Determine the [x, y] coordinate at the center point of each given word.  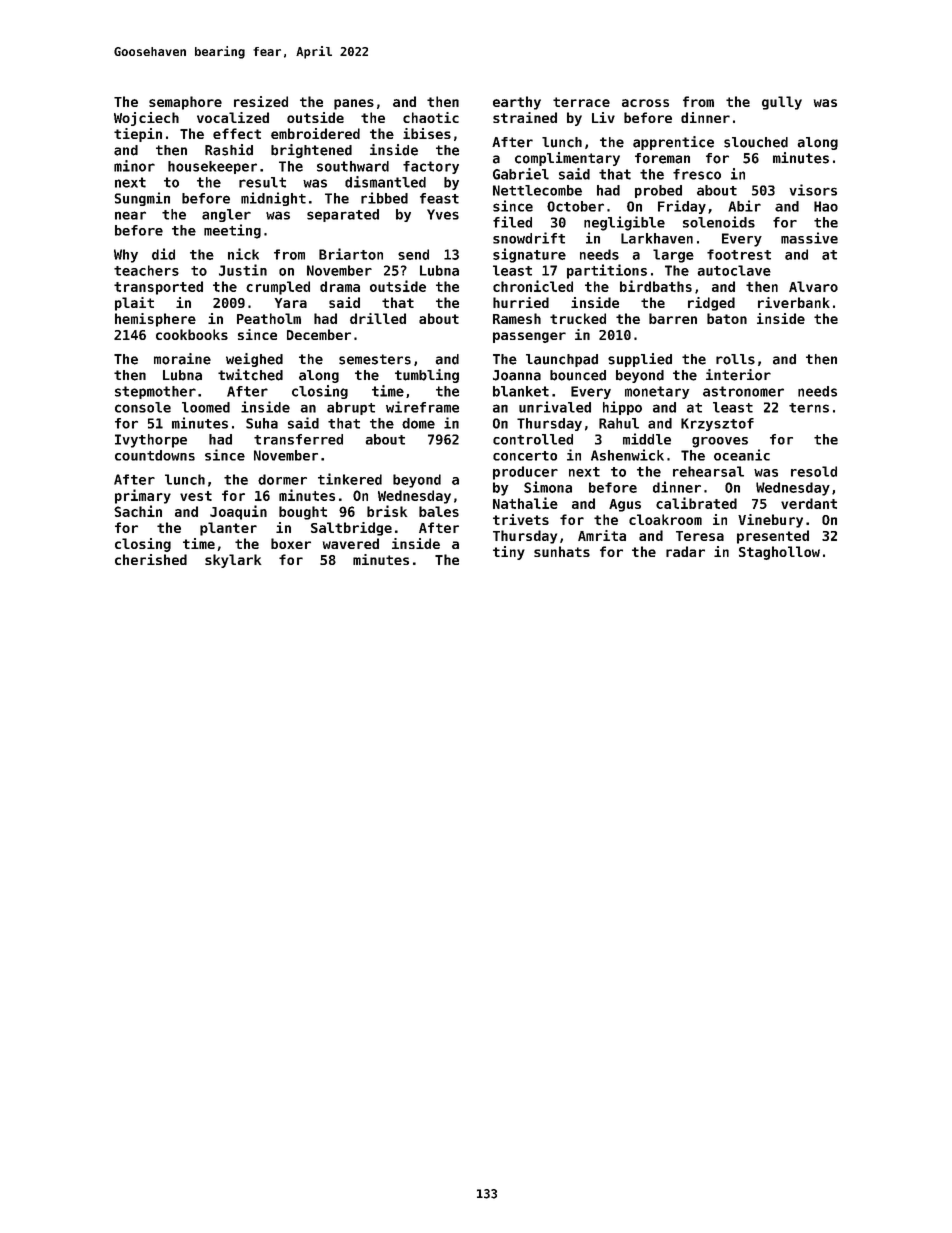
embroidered [315, 133]
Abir [744, 206]
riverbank [794, 302]
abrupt [351, 408]
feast [439, 198]
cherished [151, 559]
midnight [273, 199]
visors [813, 190]
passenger [529, 337]
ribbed [384, 198]
